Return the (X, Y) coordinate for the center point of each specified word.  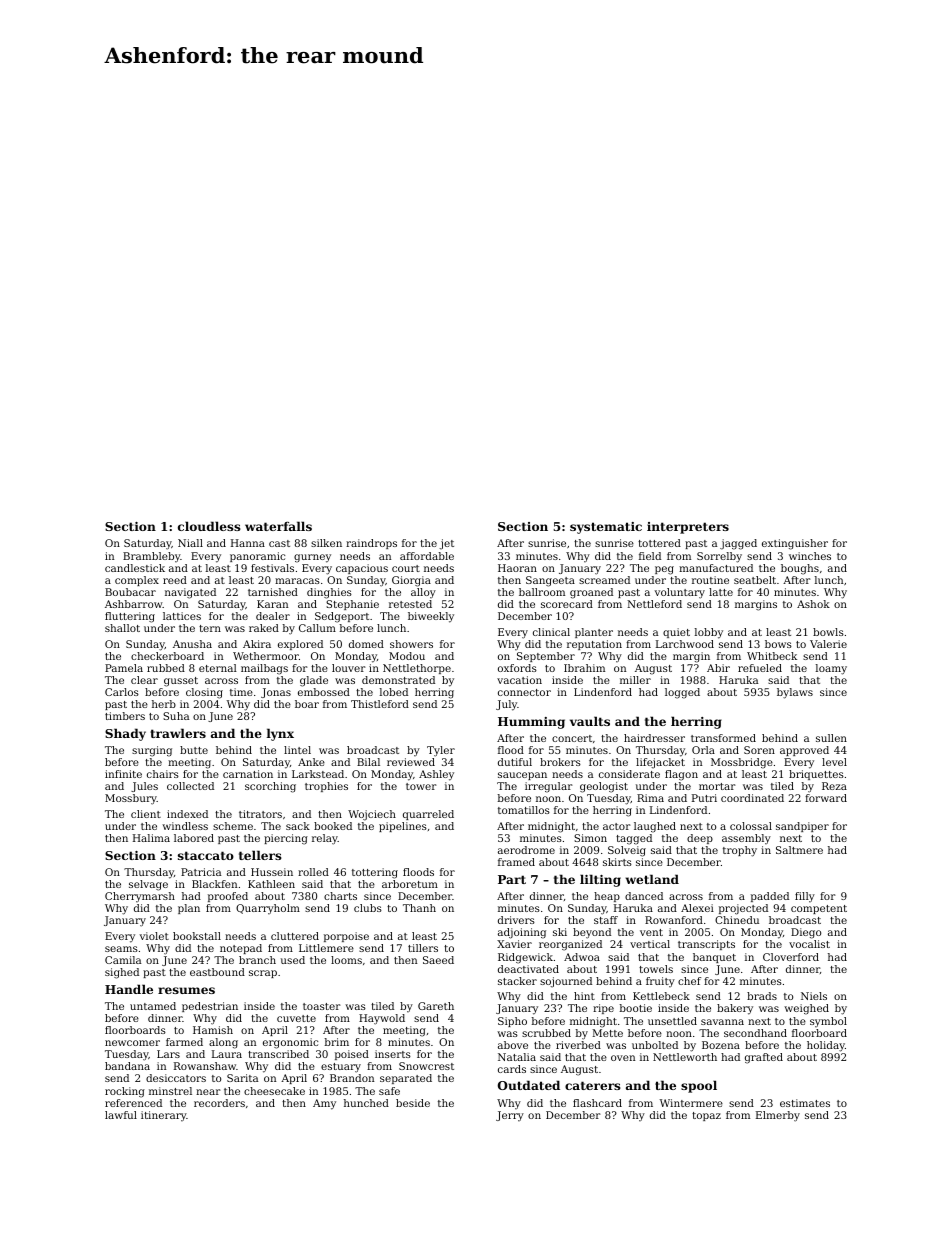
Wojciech (372, 815)
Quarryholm (268, 909)
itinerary (164, 1116)
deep (700, 839)
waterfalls (278, 526)
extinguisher (795, 544)
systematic (606, 528)
